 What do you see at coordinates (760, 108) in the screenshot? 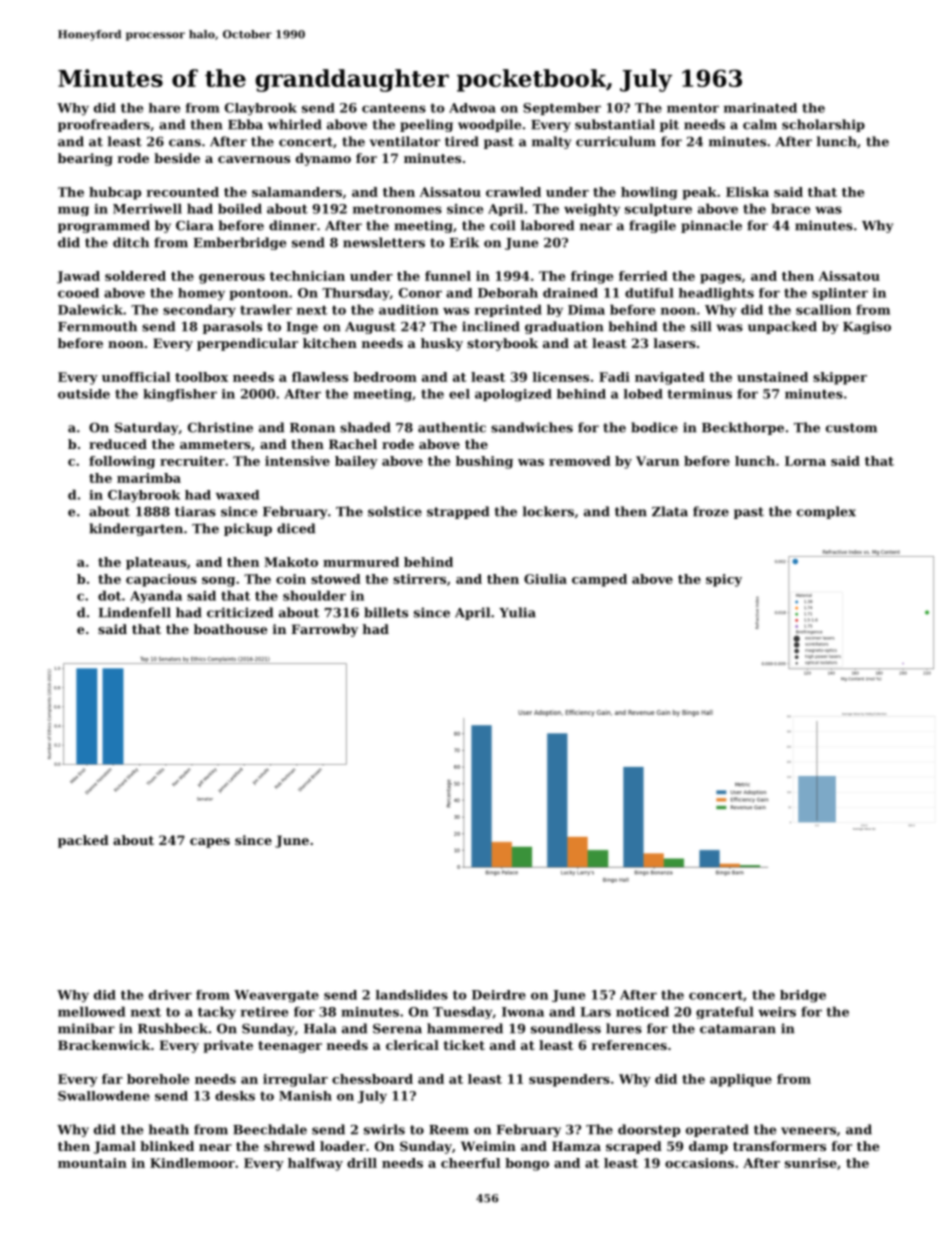
I see `marinated` at bounding box center [760, 108].
